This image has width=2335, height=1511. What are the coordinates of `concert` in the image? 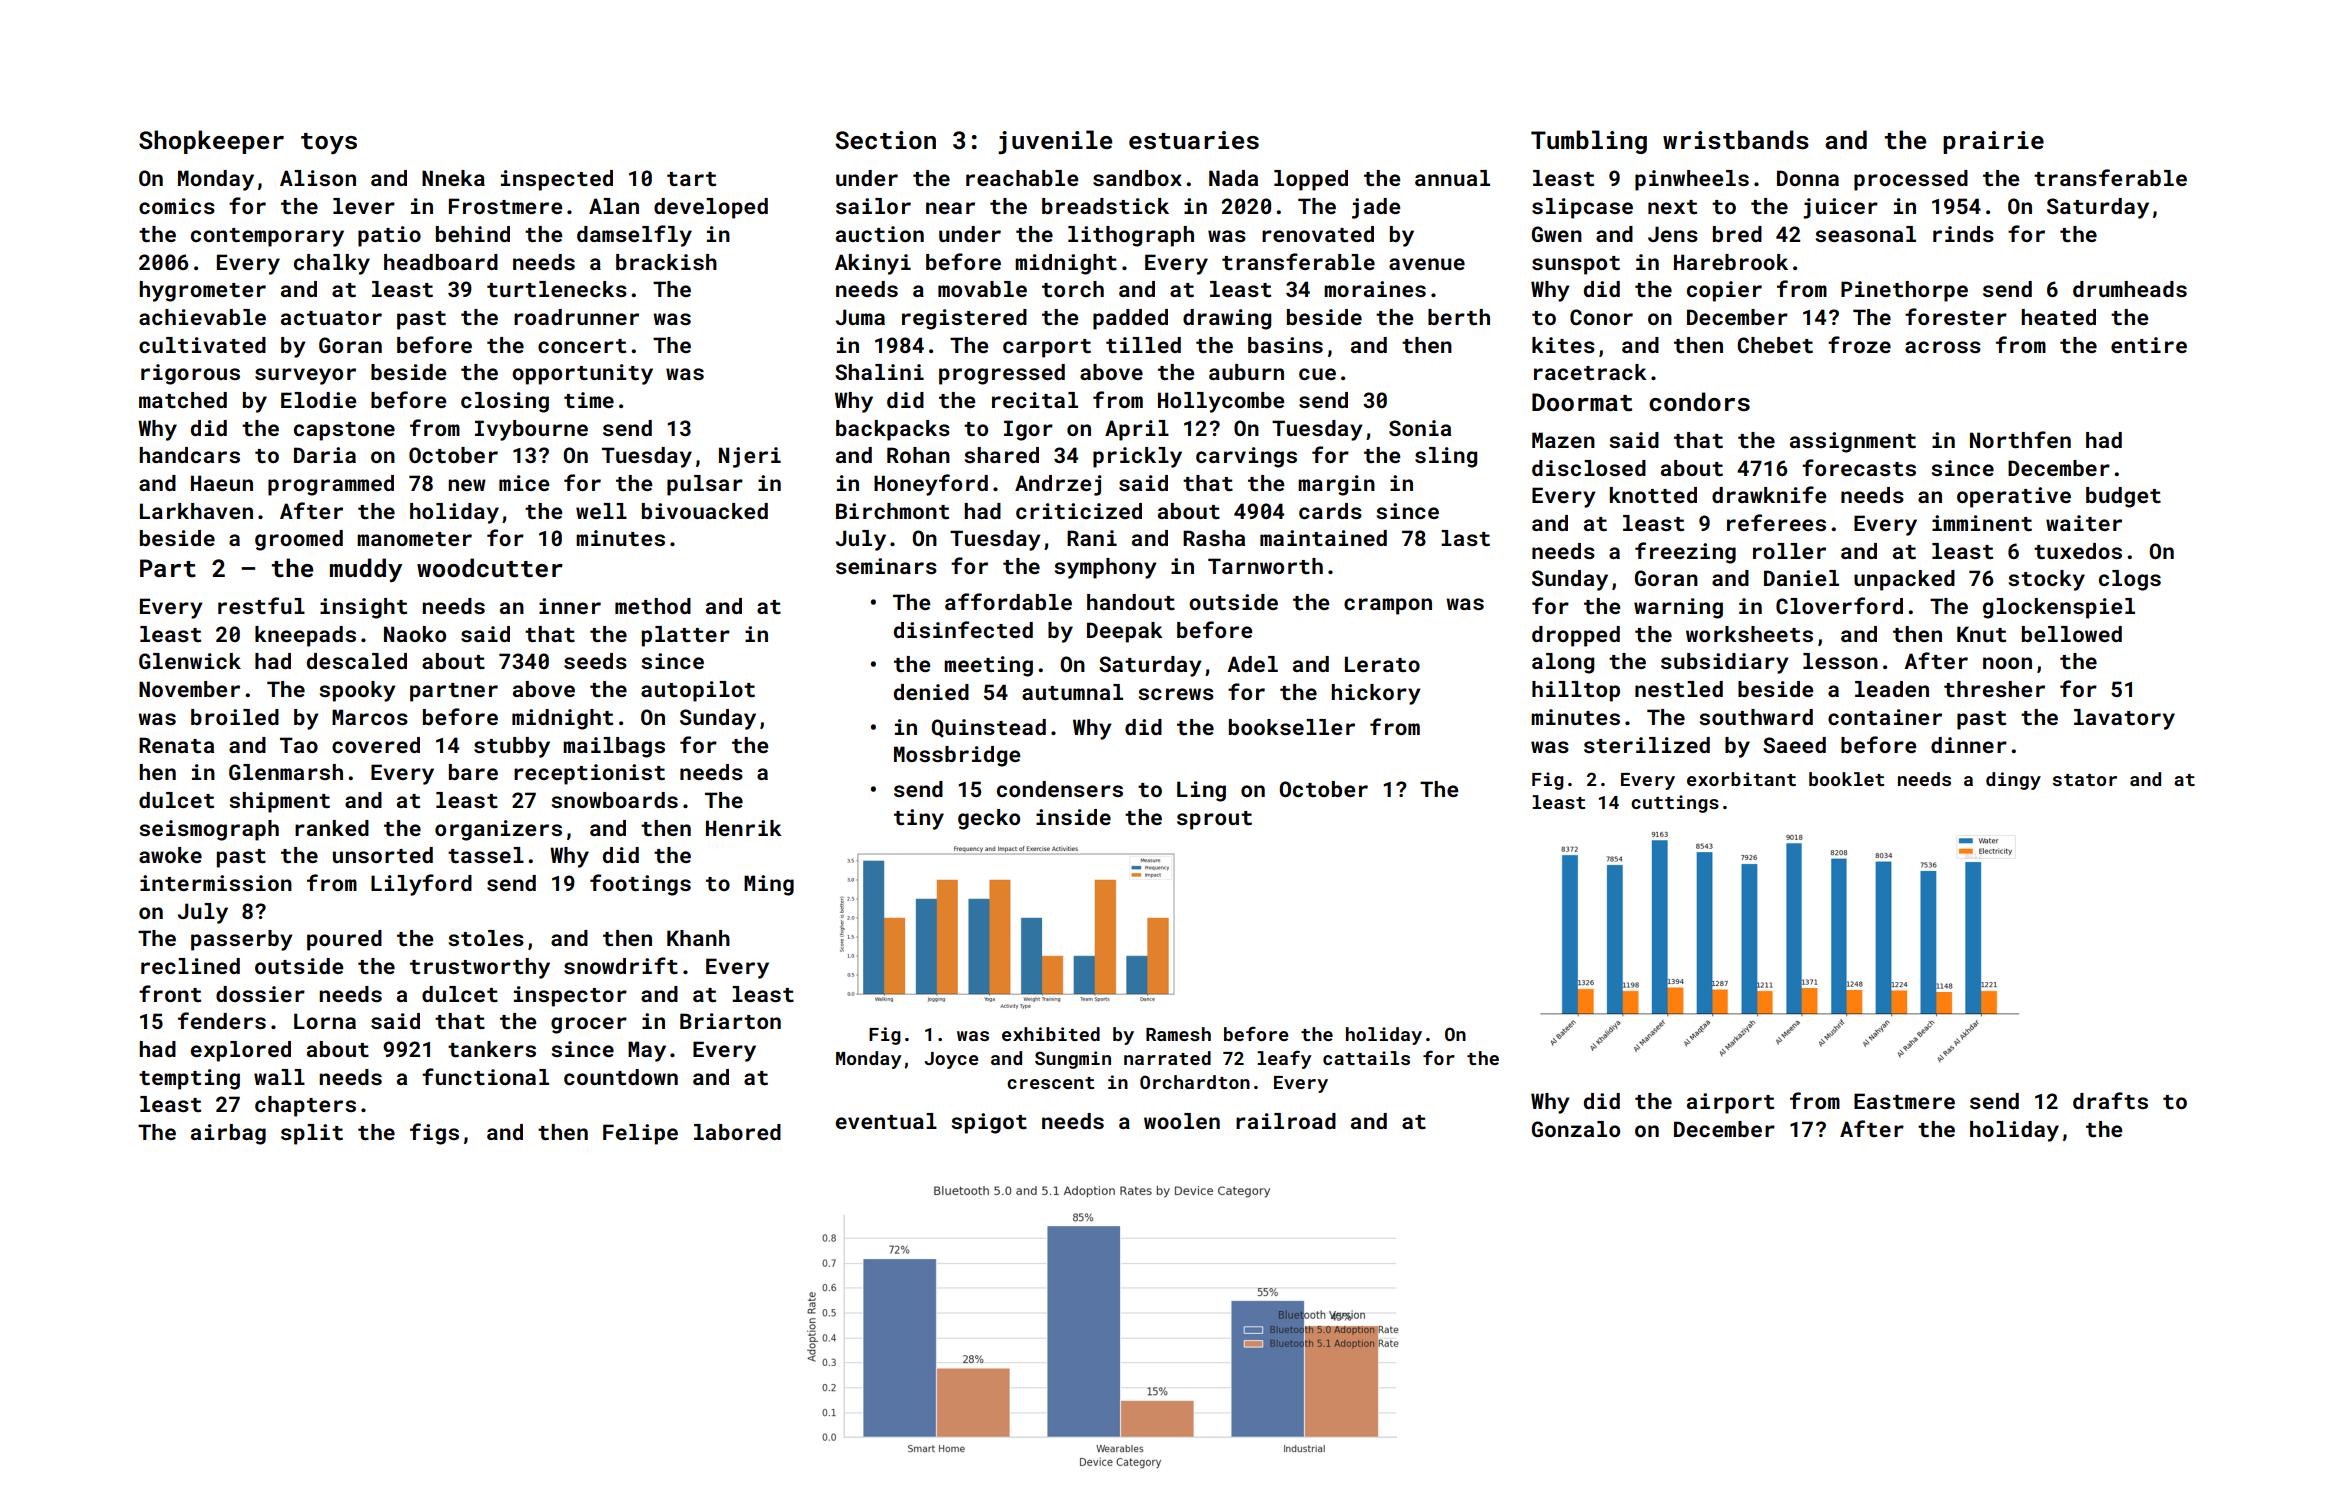 It's located at (582, 346).
